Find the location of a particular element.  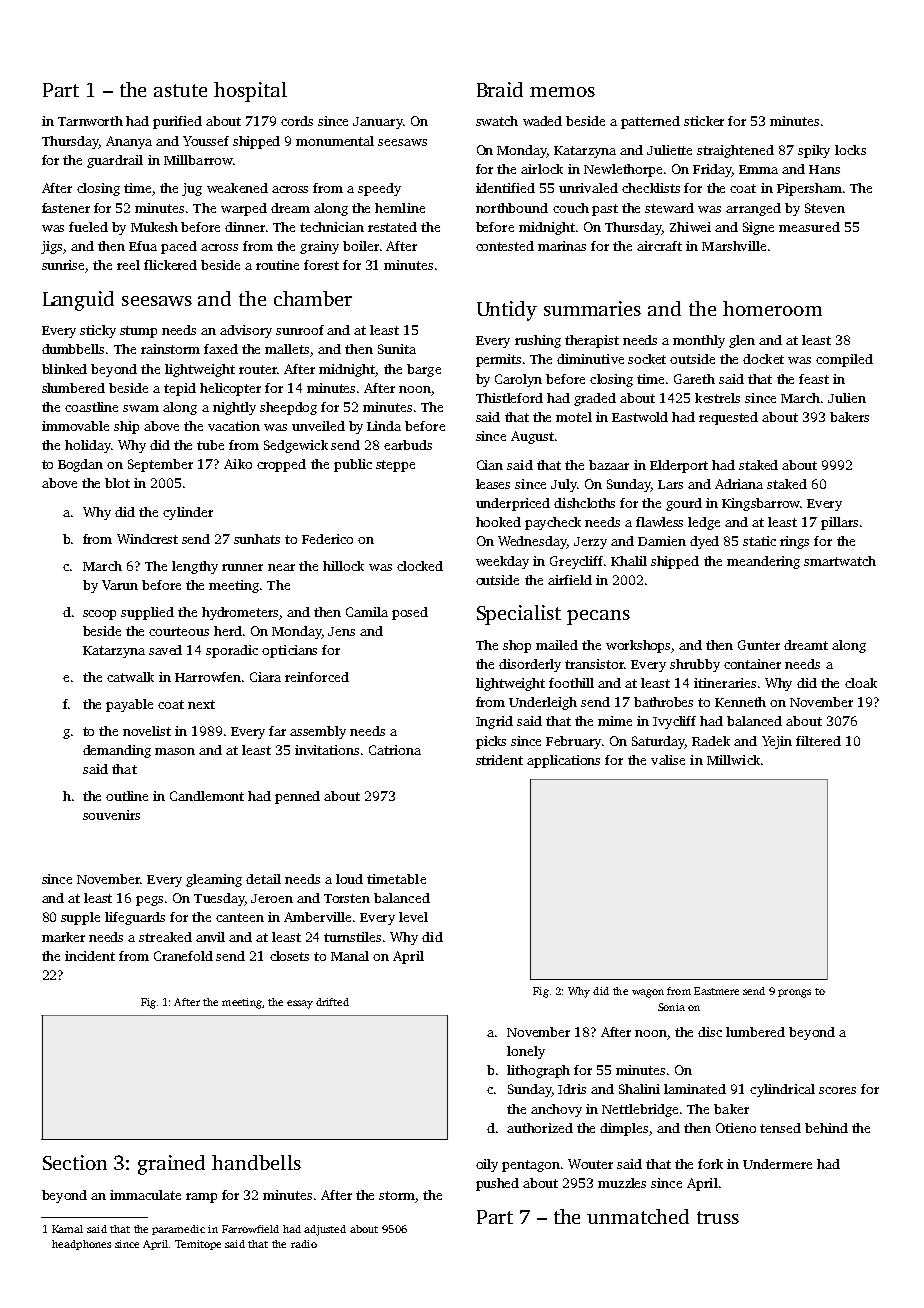

Section is located at coordinates (75, 1162).
